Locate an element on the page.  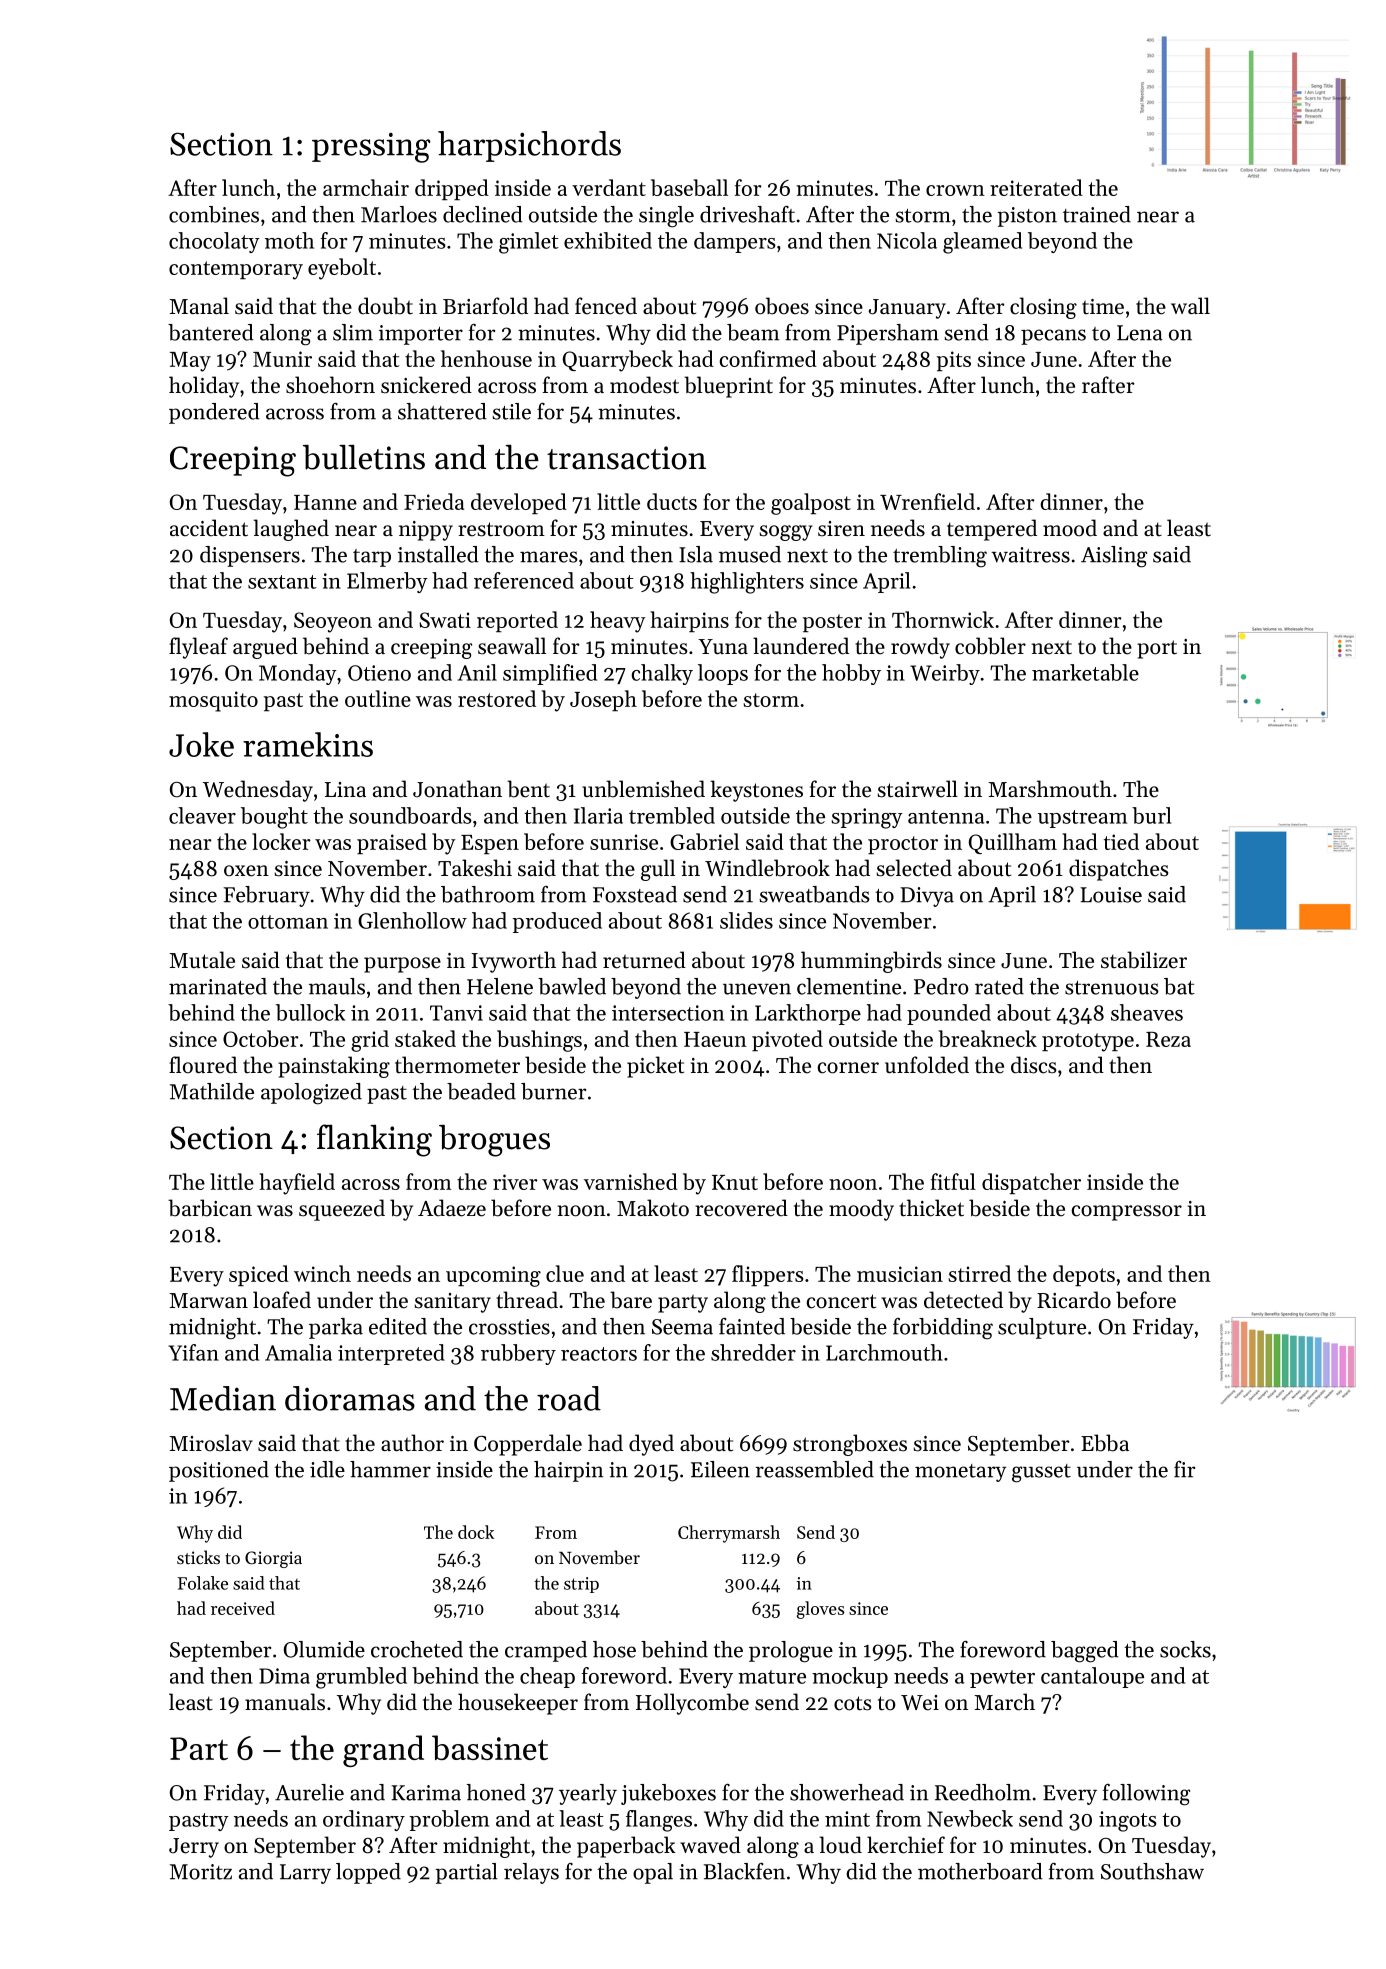
Espen is located at coordinates (490, 844).
